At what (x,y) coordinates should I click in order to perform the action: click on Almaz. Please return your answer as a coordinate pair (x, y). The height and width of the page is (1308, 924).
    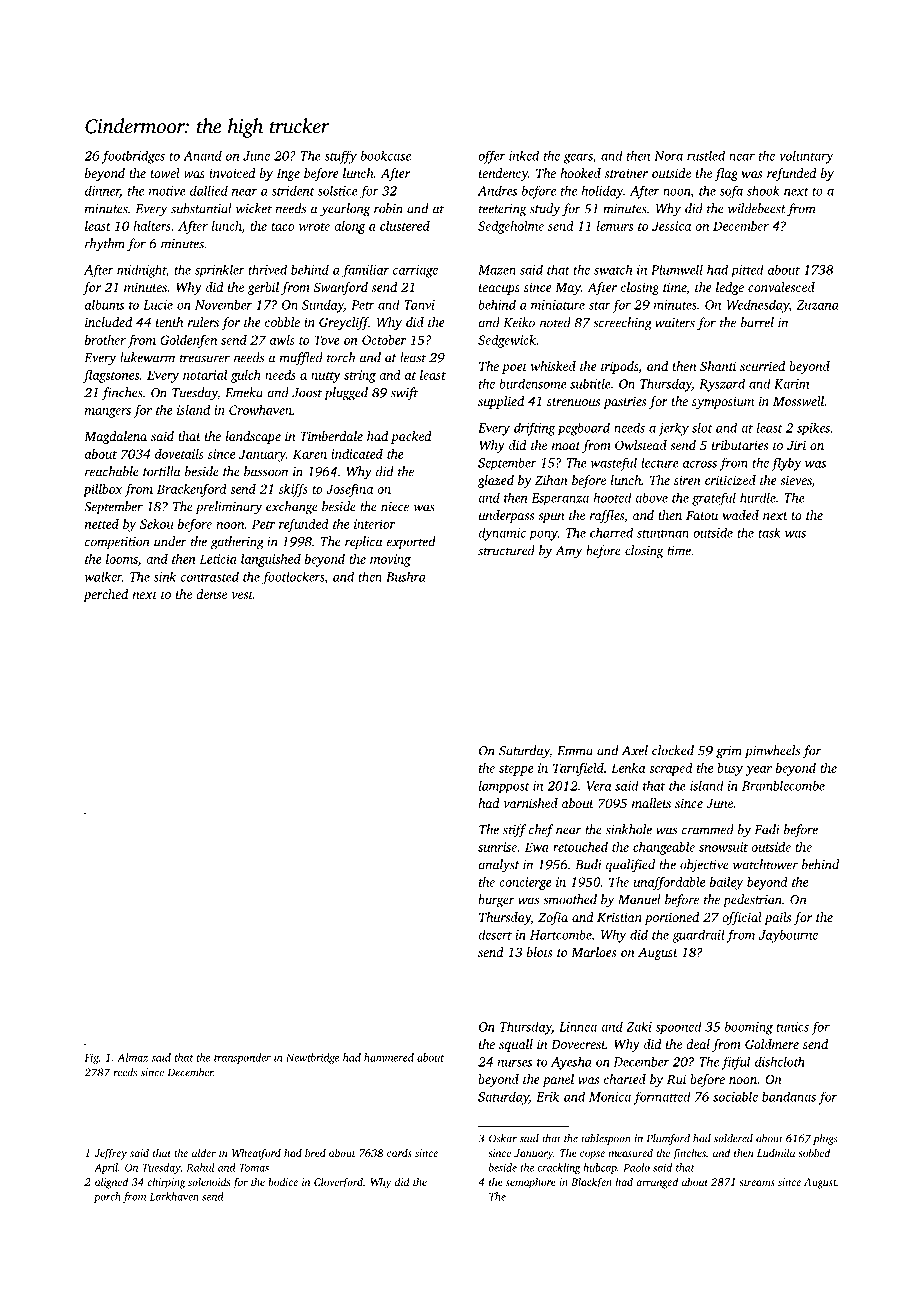
    Looking at the image, I should click on (132, 1057).
